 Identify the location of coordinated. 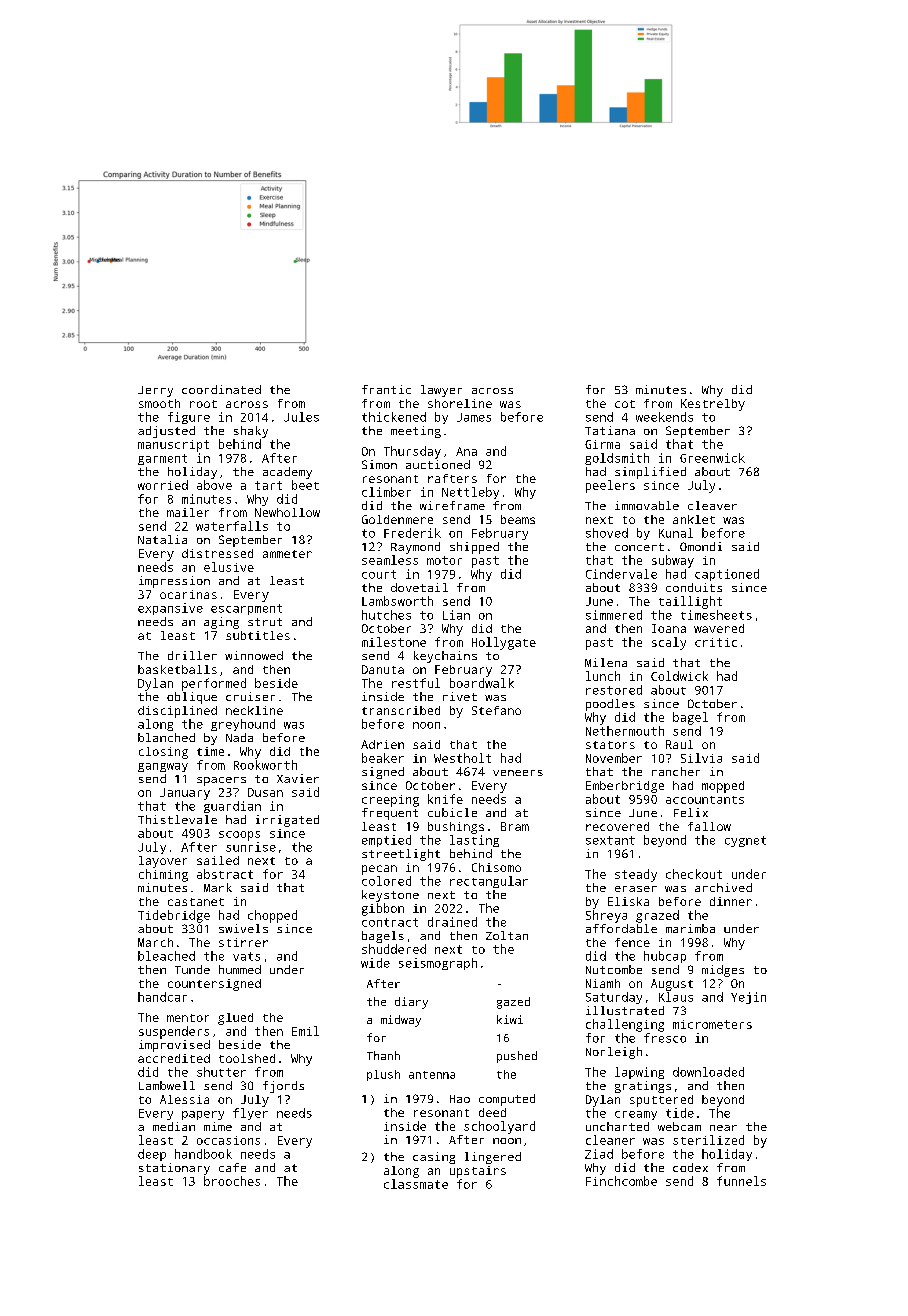
(221, 389).
